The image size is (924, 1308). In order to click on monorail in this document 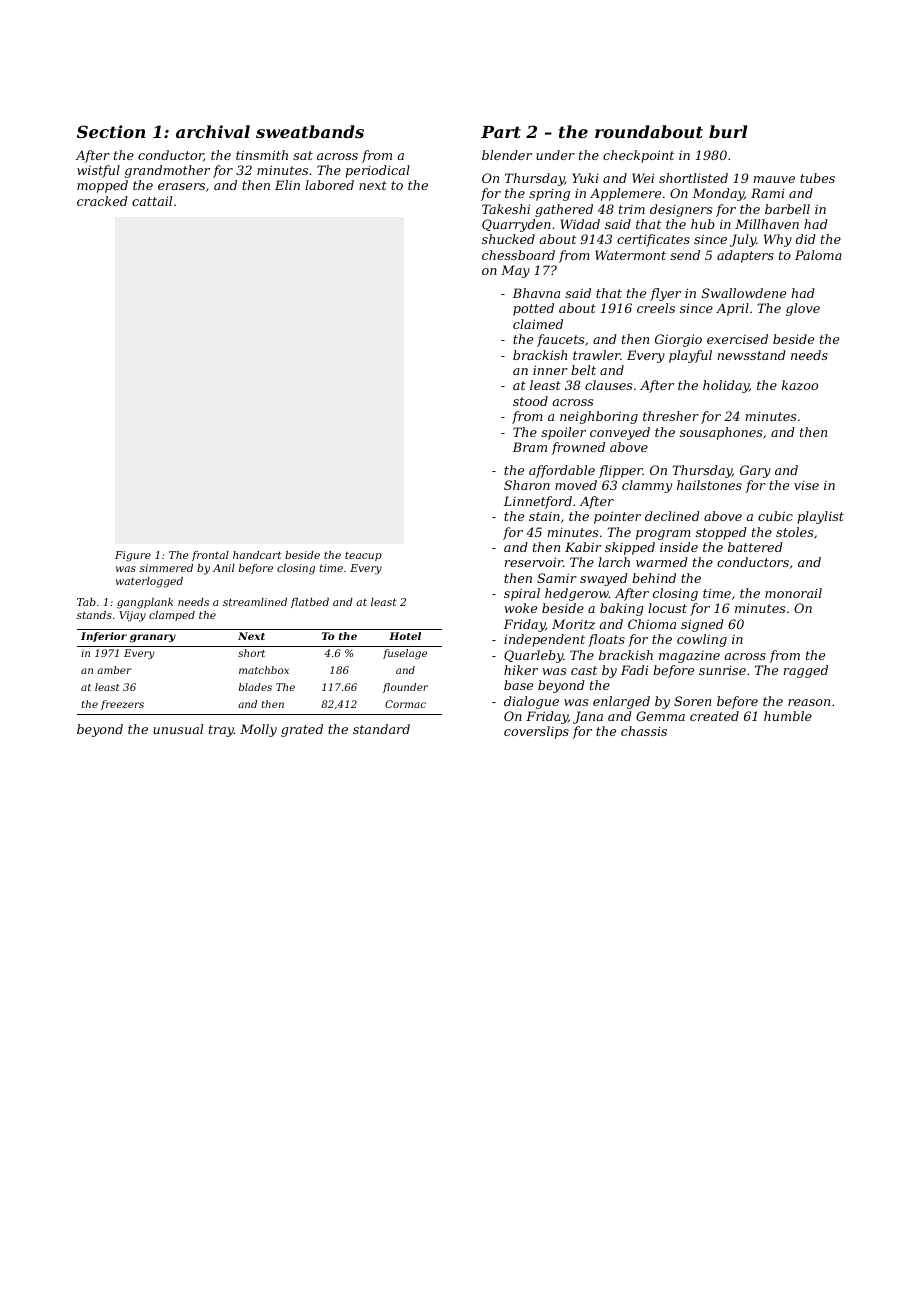, I will do `click(793, 593)`.
